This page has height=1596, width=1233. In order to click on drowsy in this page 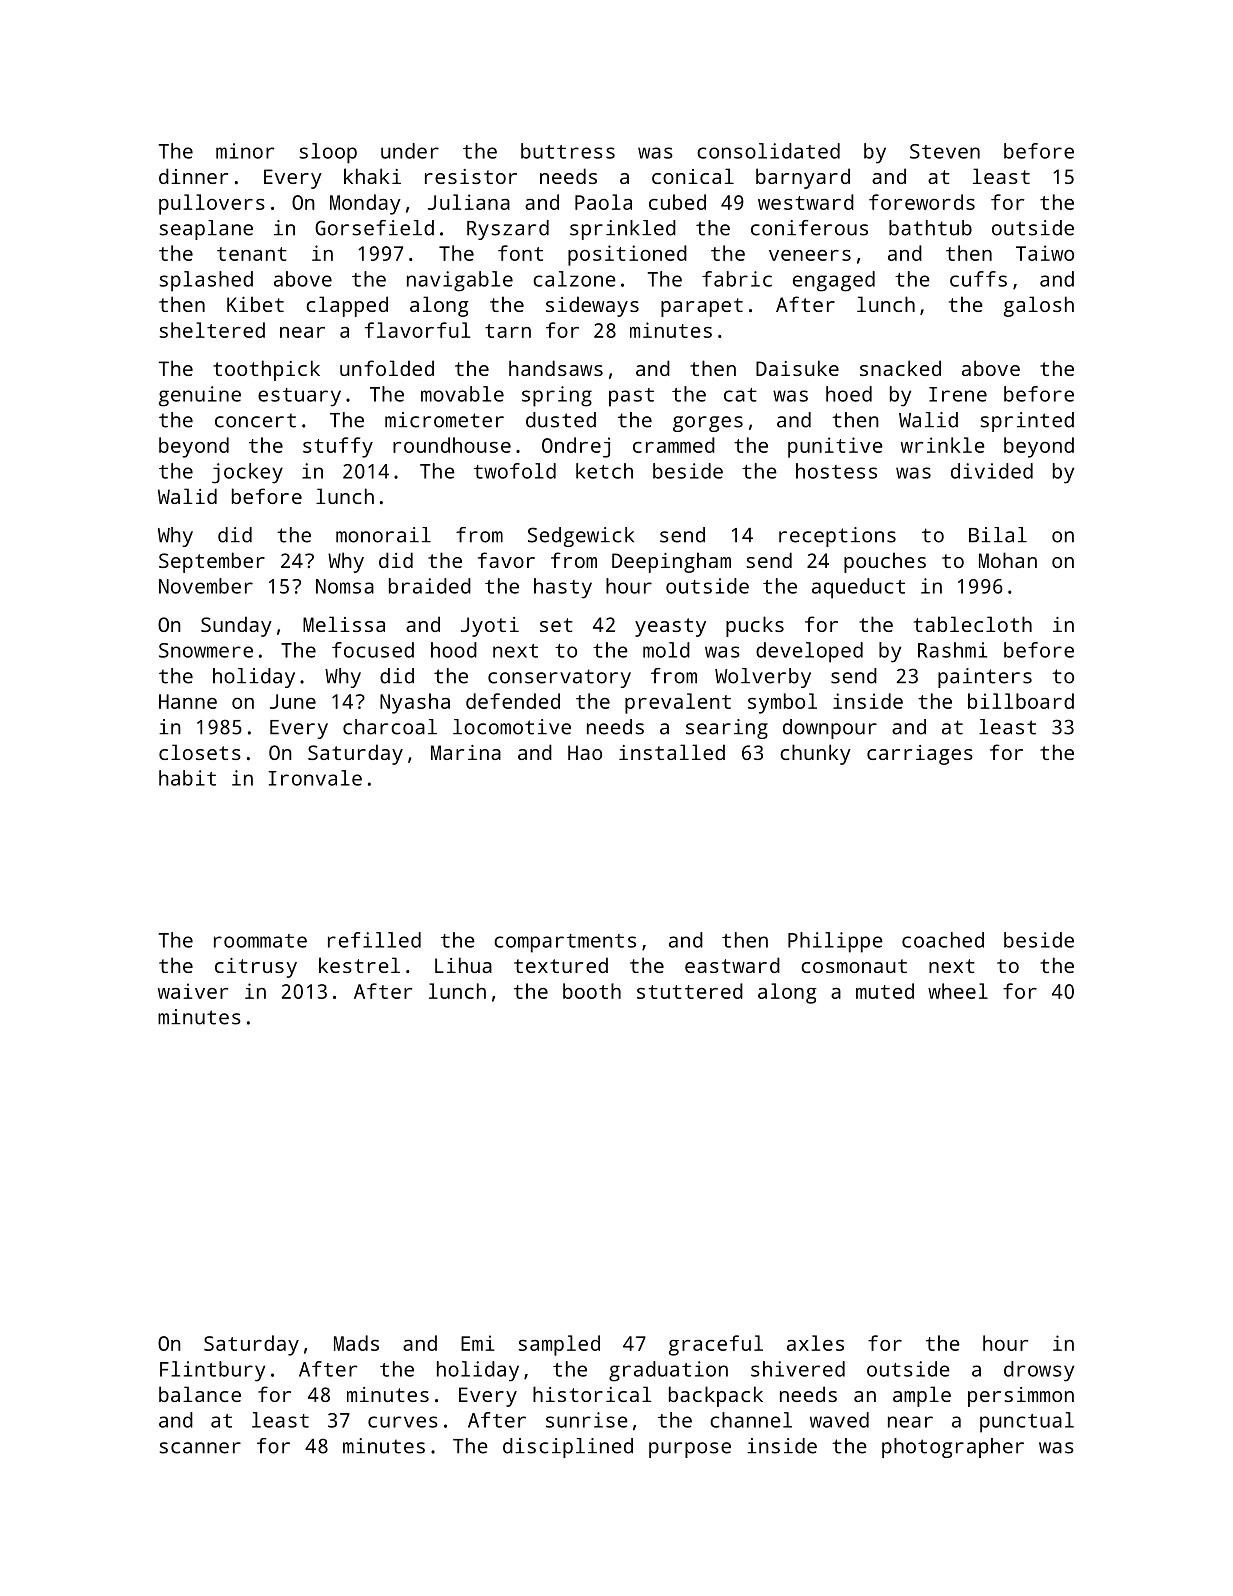, I will do `click(1039, 1371)`.
